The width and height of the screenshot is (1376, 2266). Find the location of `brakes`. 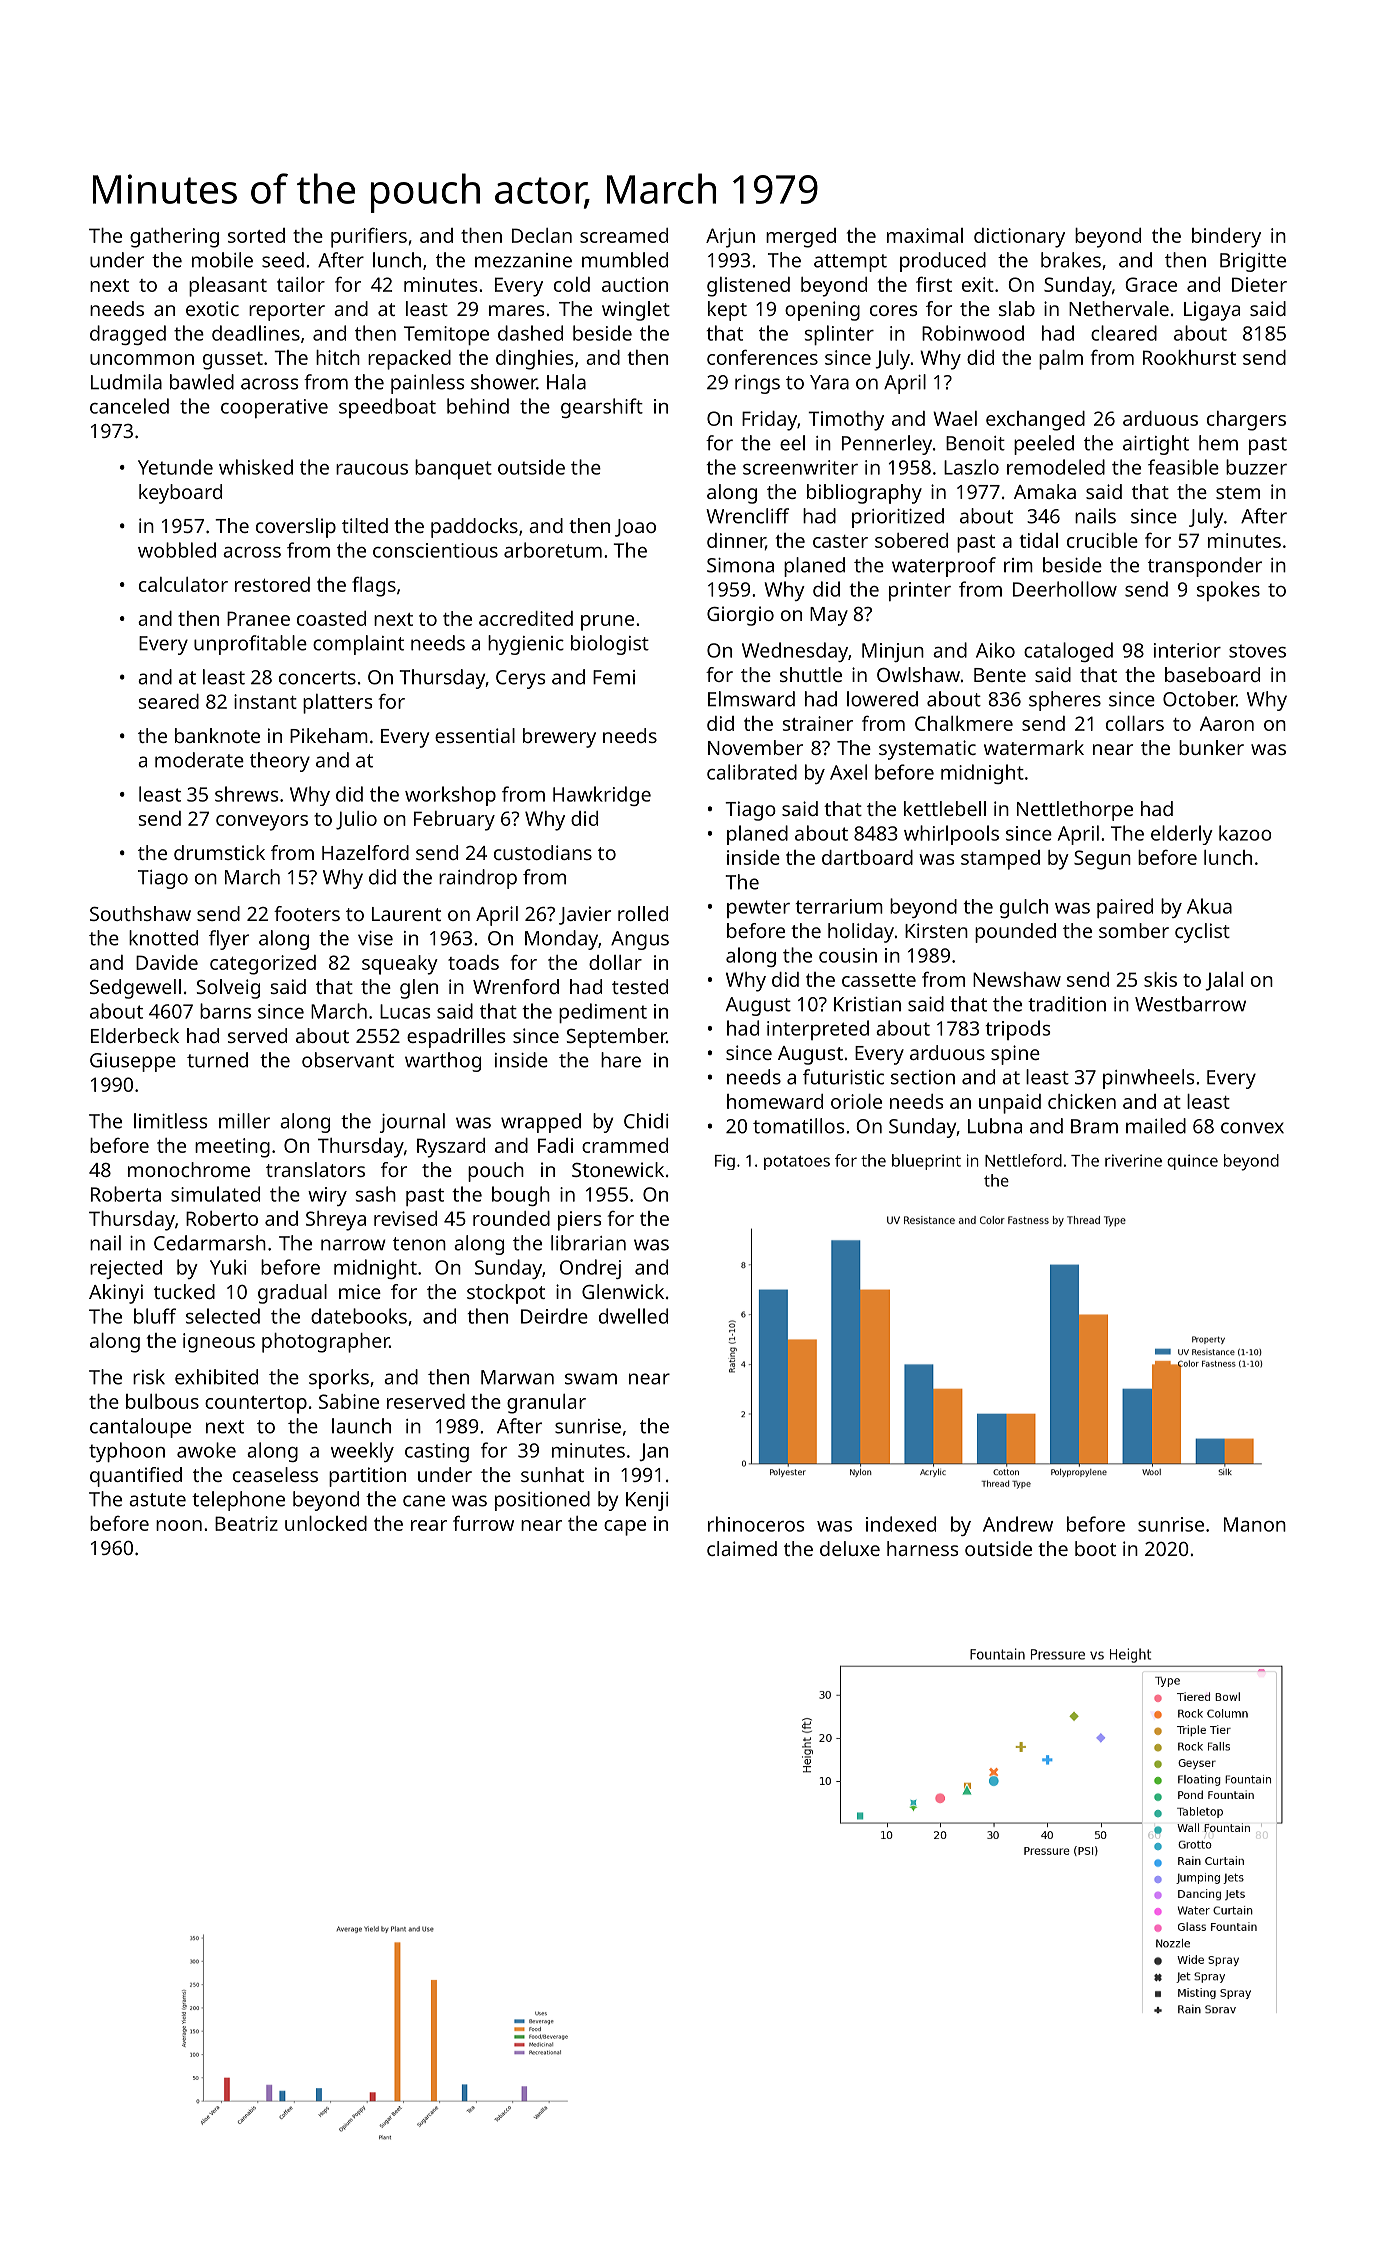

brakes is located at coordinates (1071, 260).
